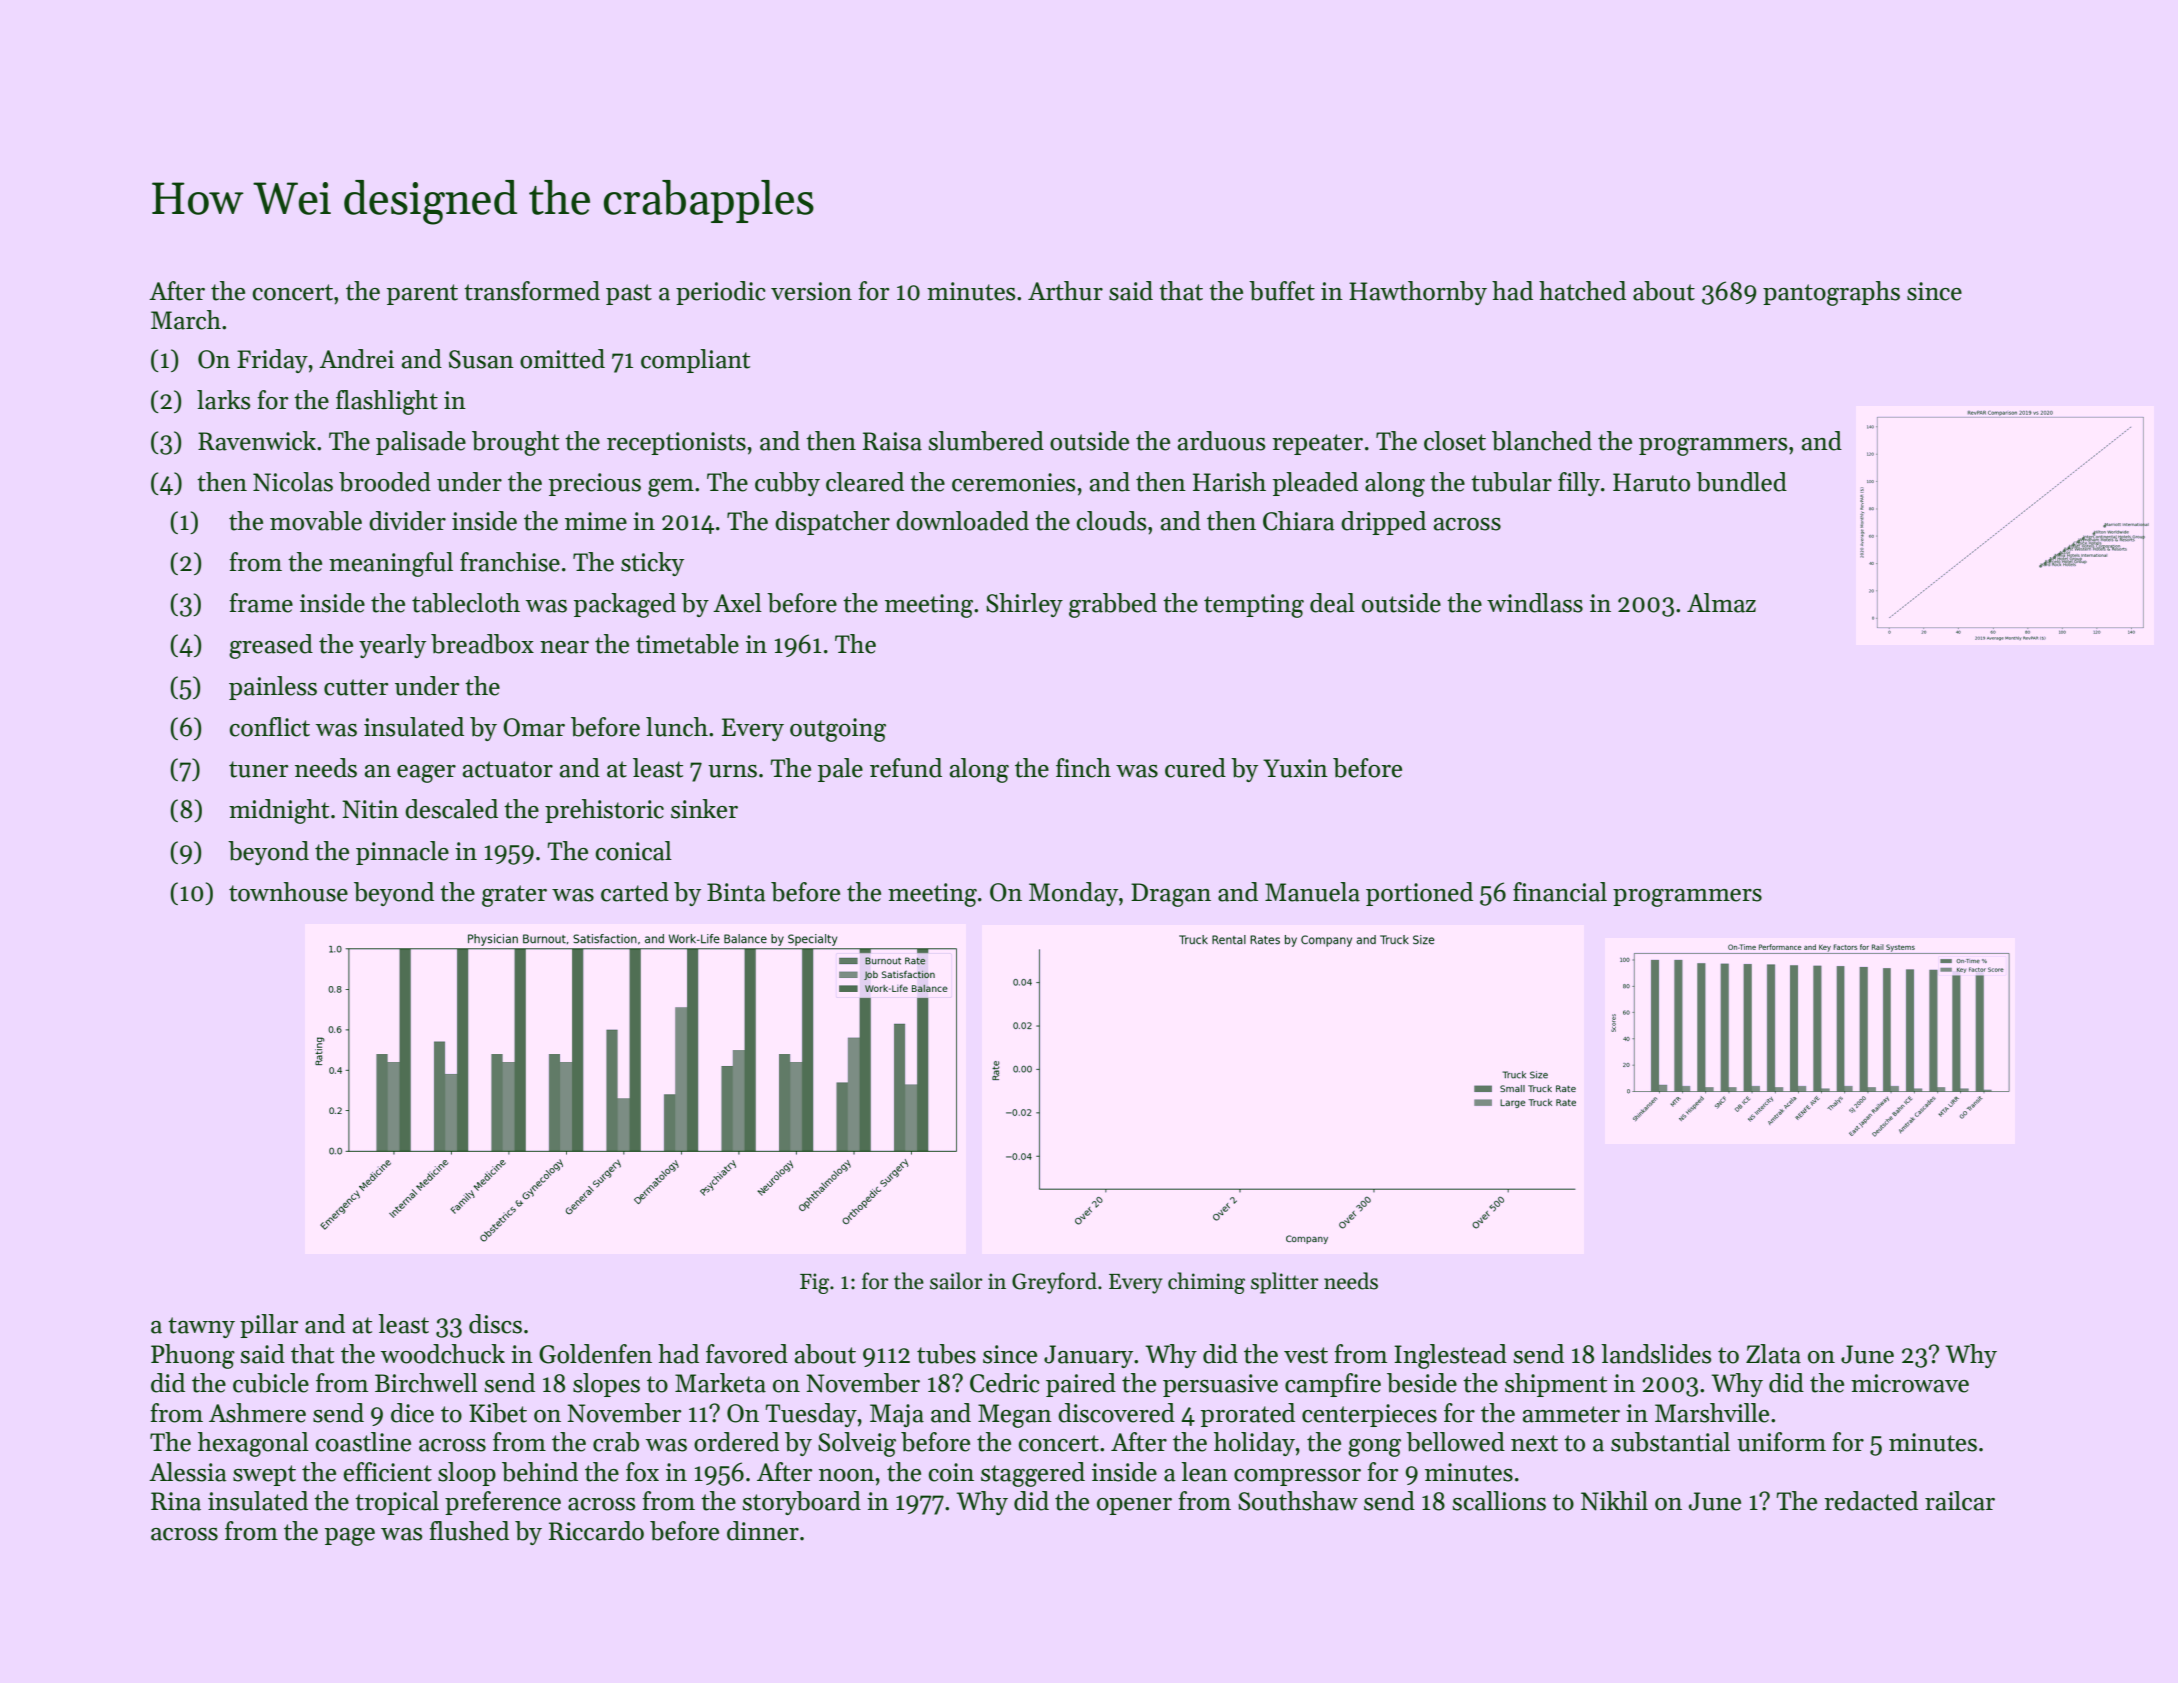 Image resolution: width=2178 pixels, height=1683 pixels. I want to click on splitter, so click(1285, 1283).
